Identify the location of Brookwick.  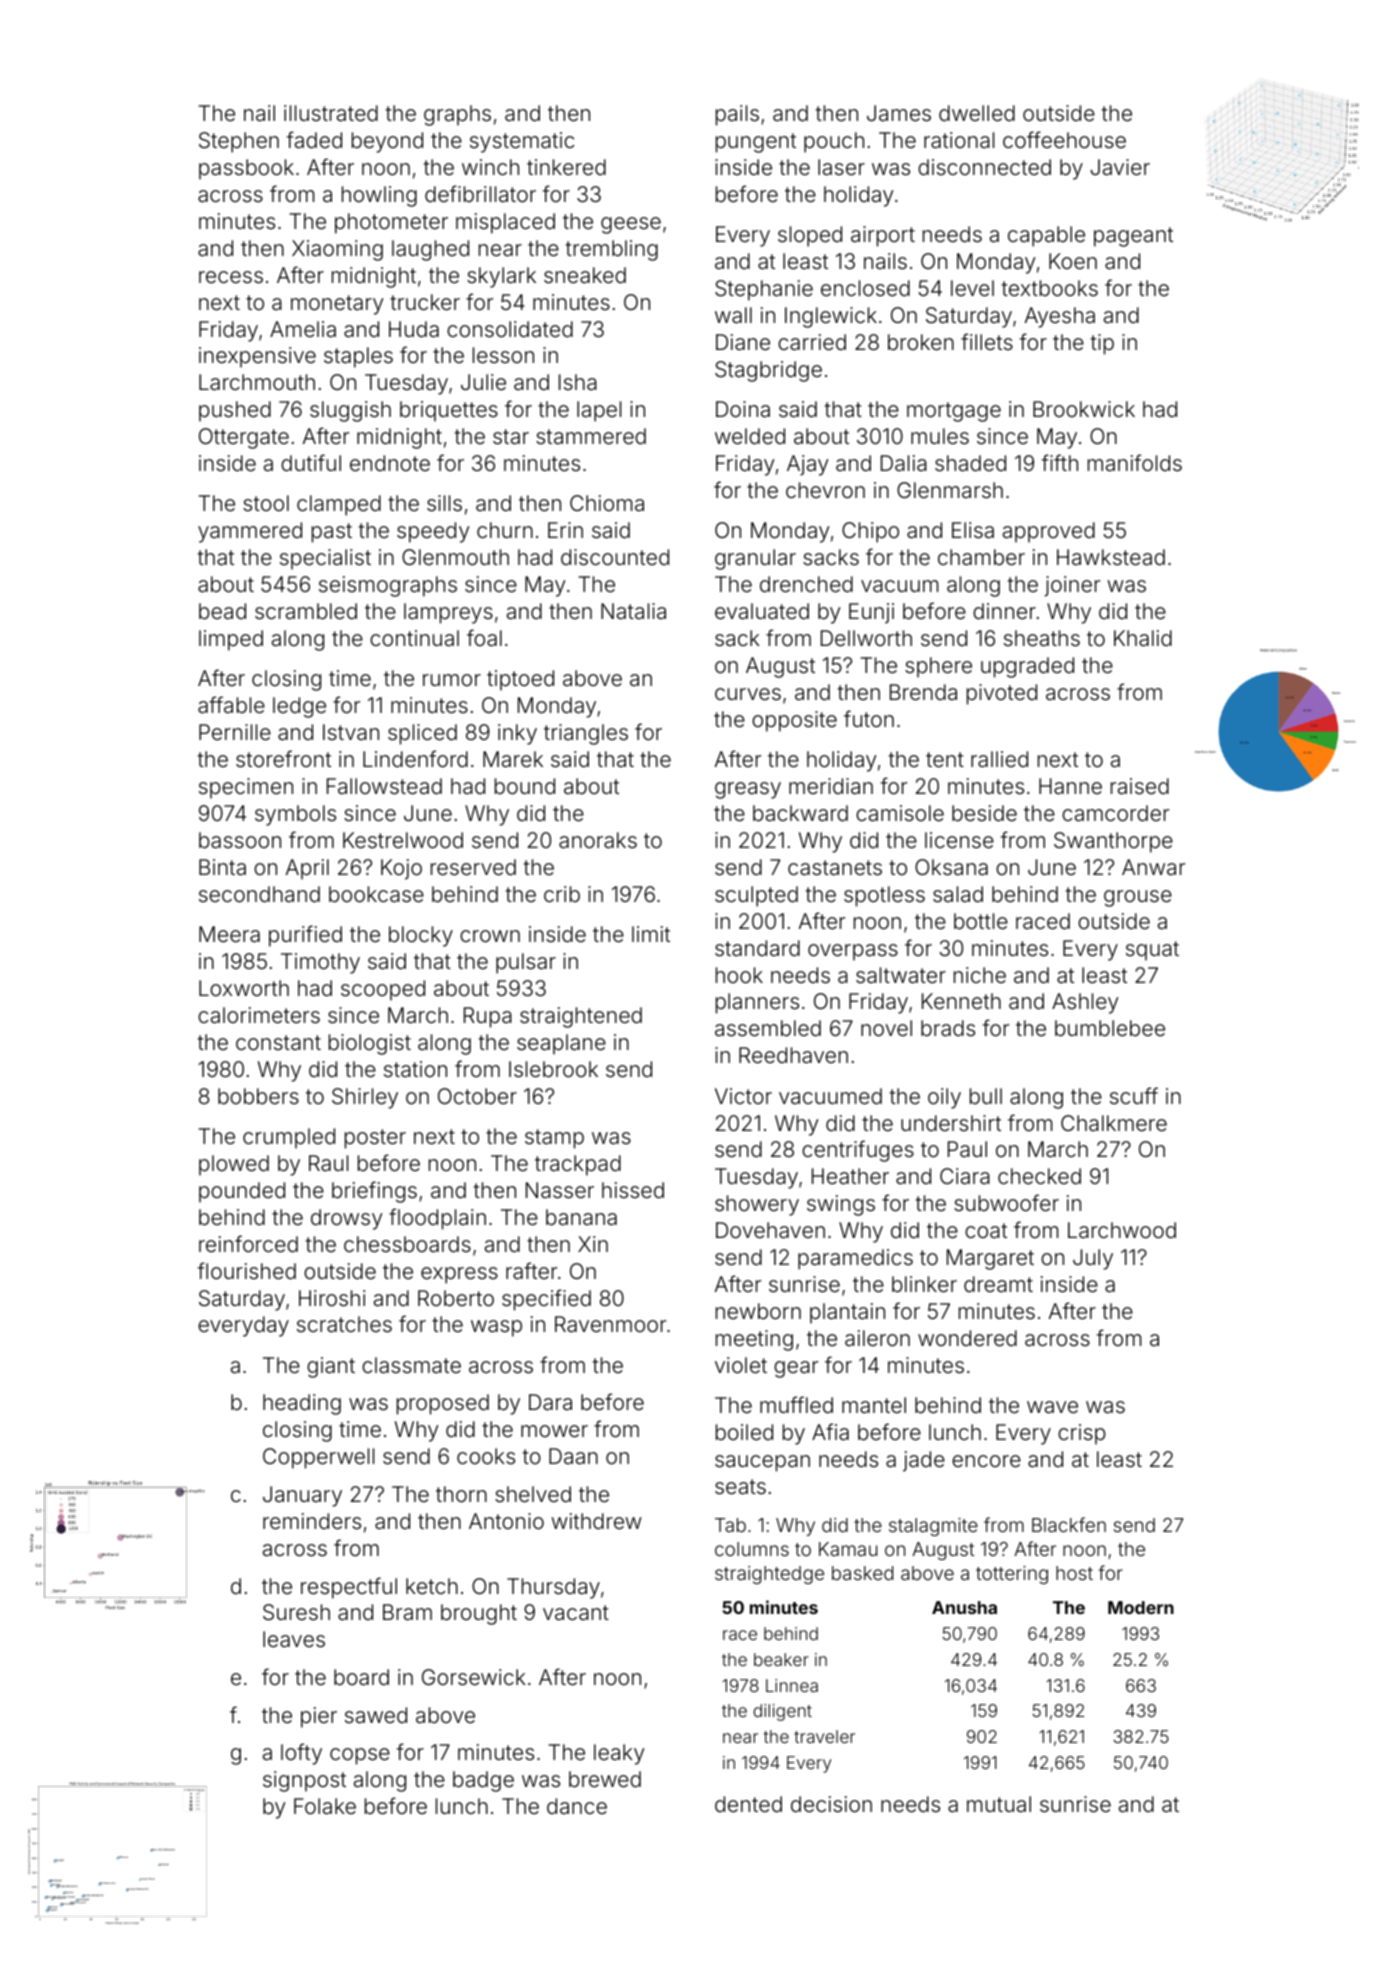
(1084, 409).
